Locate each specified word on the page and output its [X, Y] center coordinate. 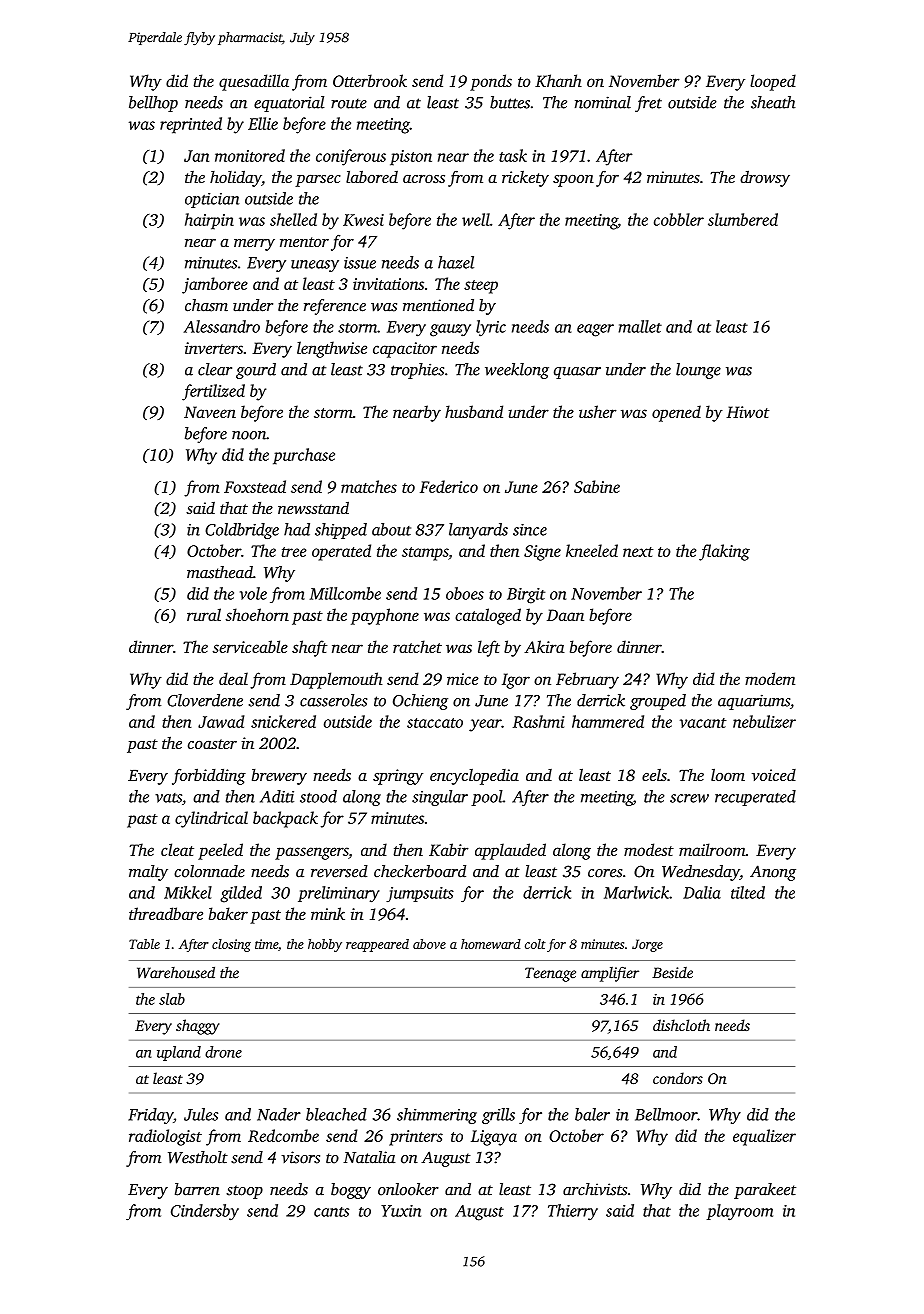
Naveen [210, 412]
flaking [724, 552]
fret [648, 104]
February [587, 680]
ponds [491, 82]
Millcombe [345, 593]
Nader [279, 1114]
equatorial [289, 104]
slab [172, 999]
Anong [773, 873]
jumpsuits [420, 895]
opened [676, 413]
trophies [417, 371]
